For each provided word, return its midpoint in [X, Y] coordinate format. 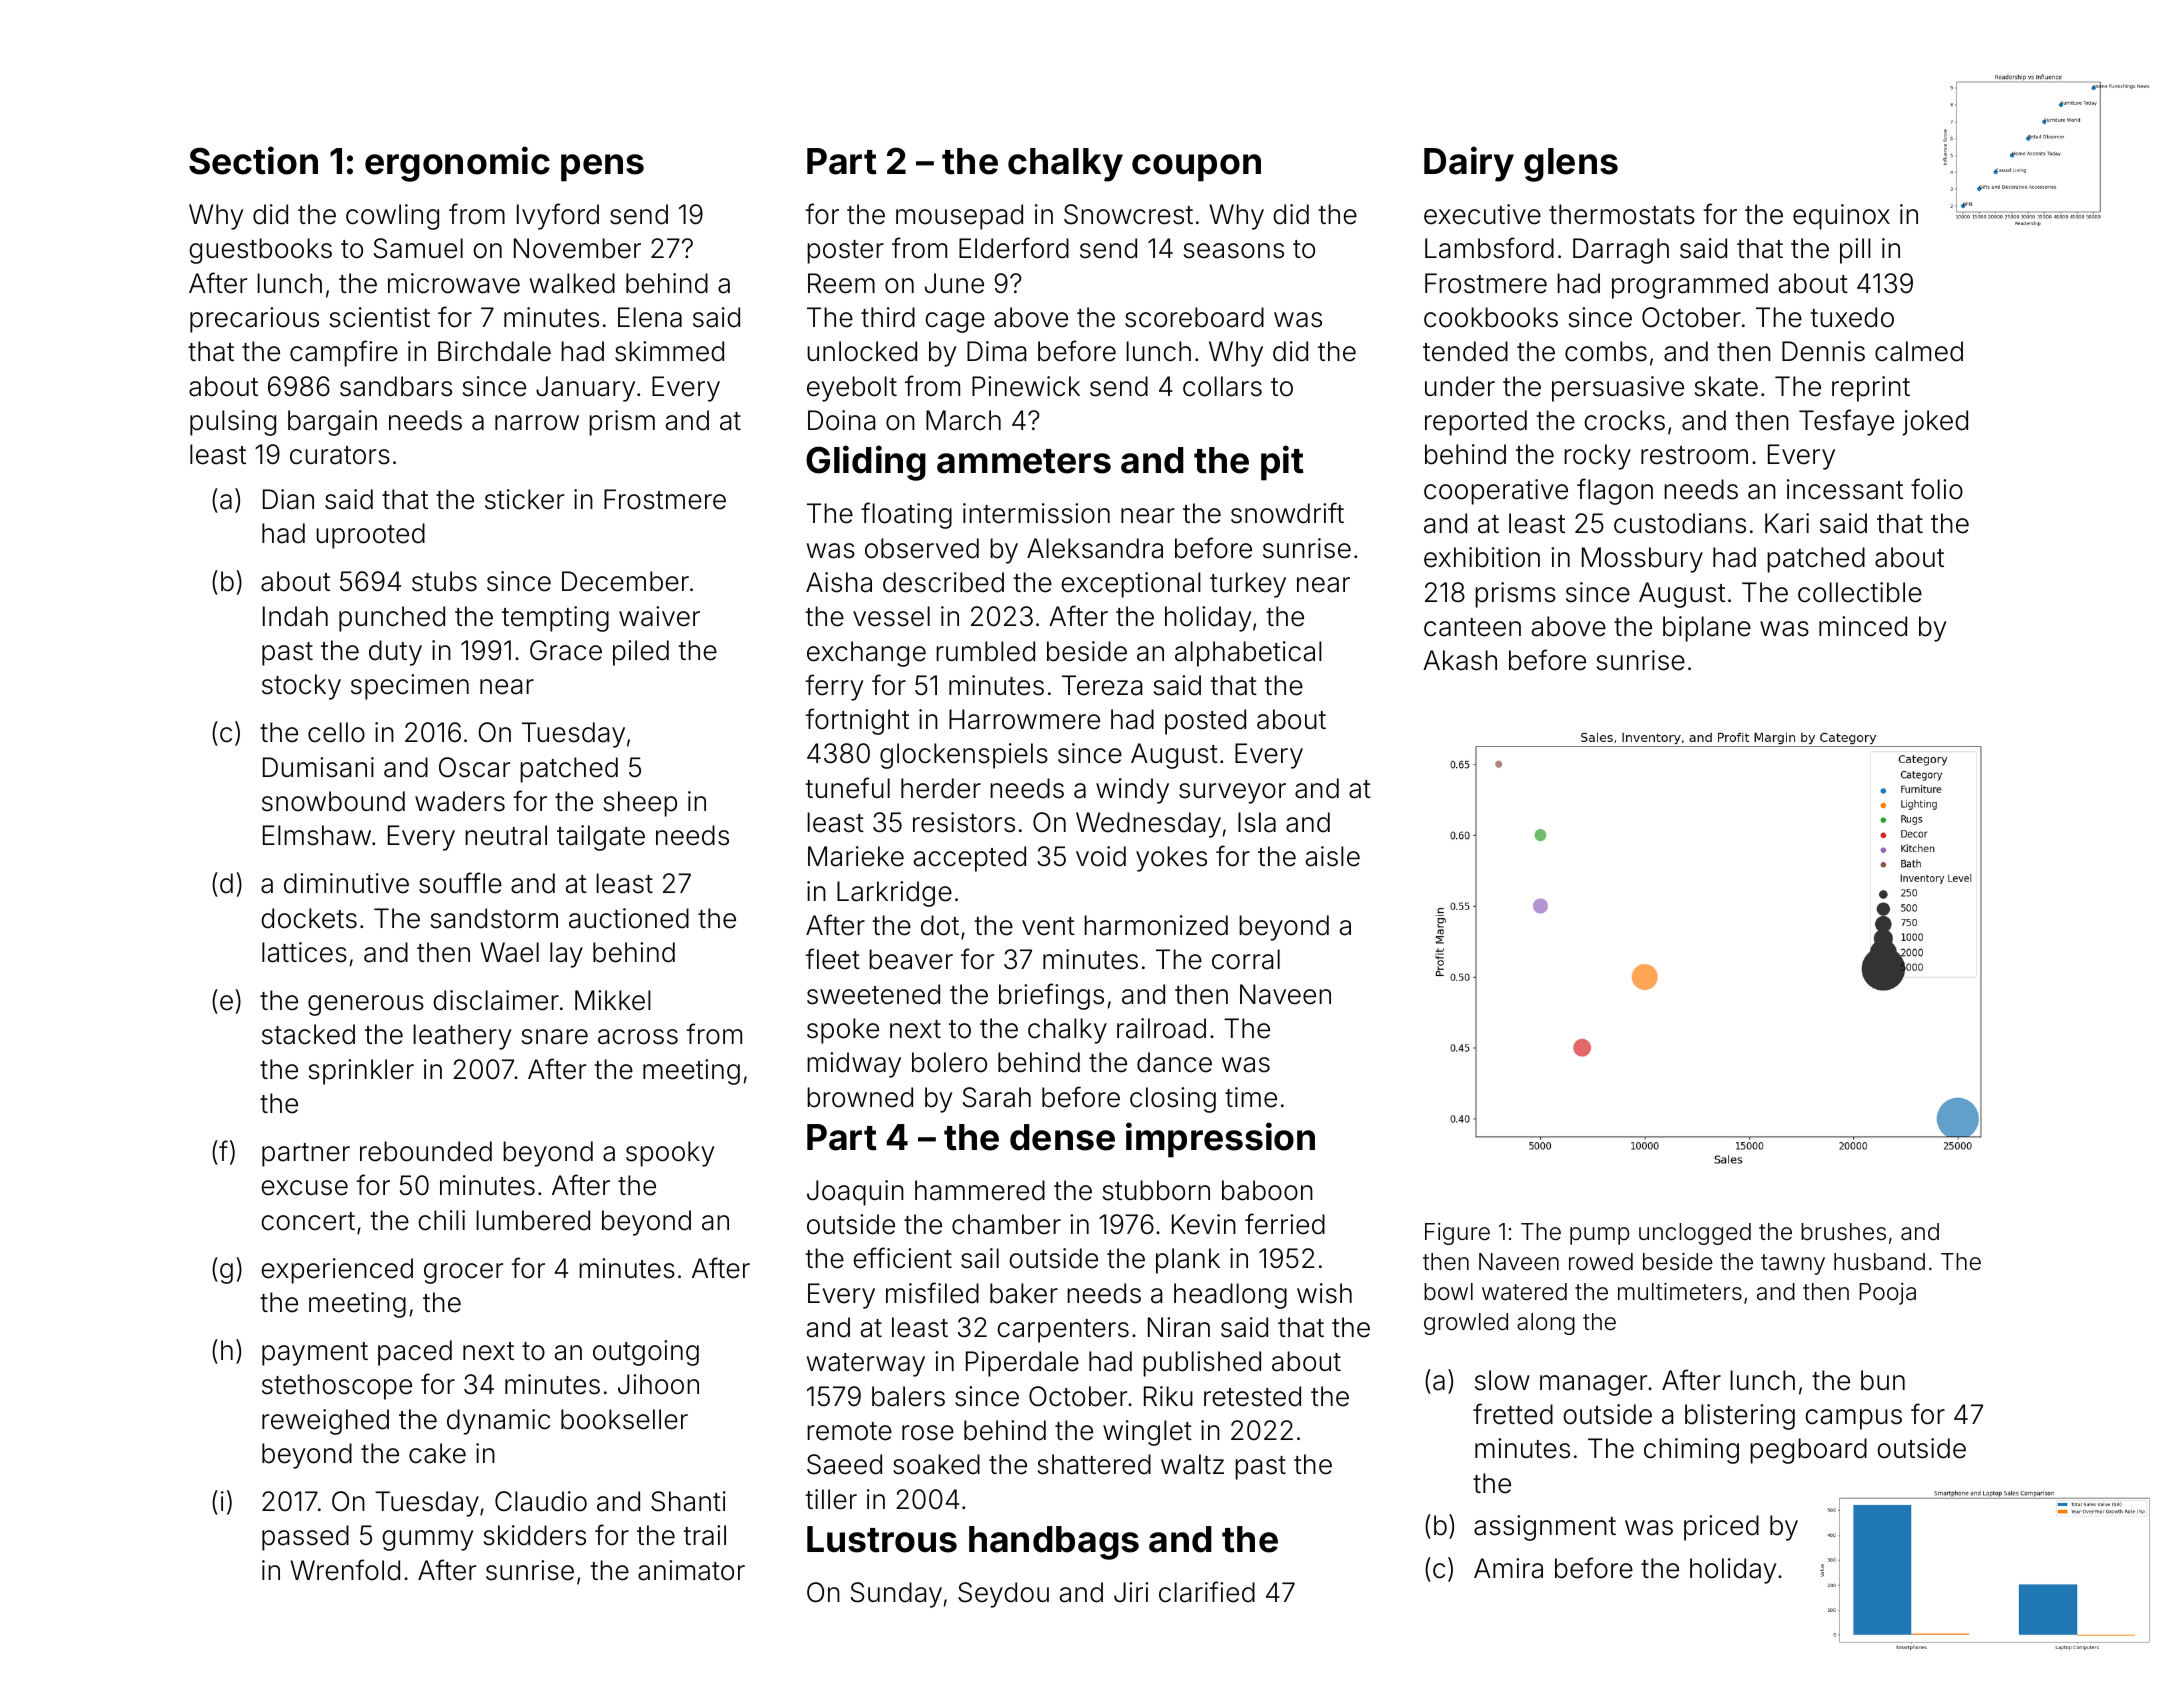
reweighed [325, 1422]
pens [602, 168]
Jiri [1131, 1592]
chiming [1691, 1451]
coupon [1196, 168]
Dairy [1469, 164]
